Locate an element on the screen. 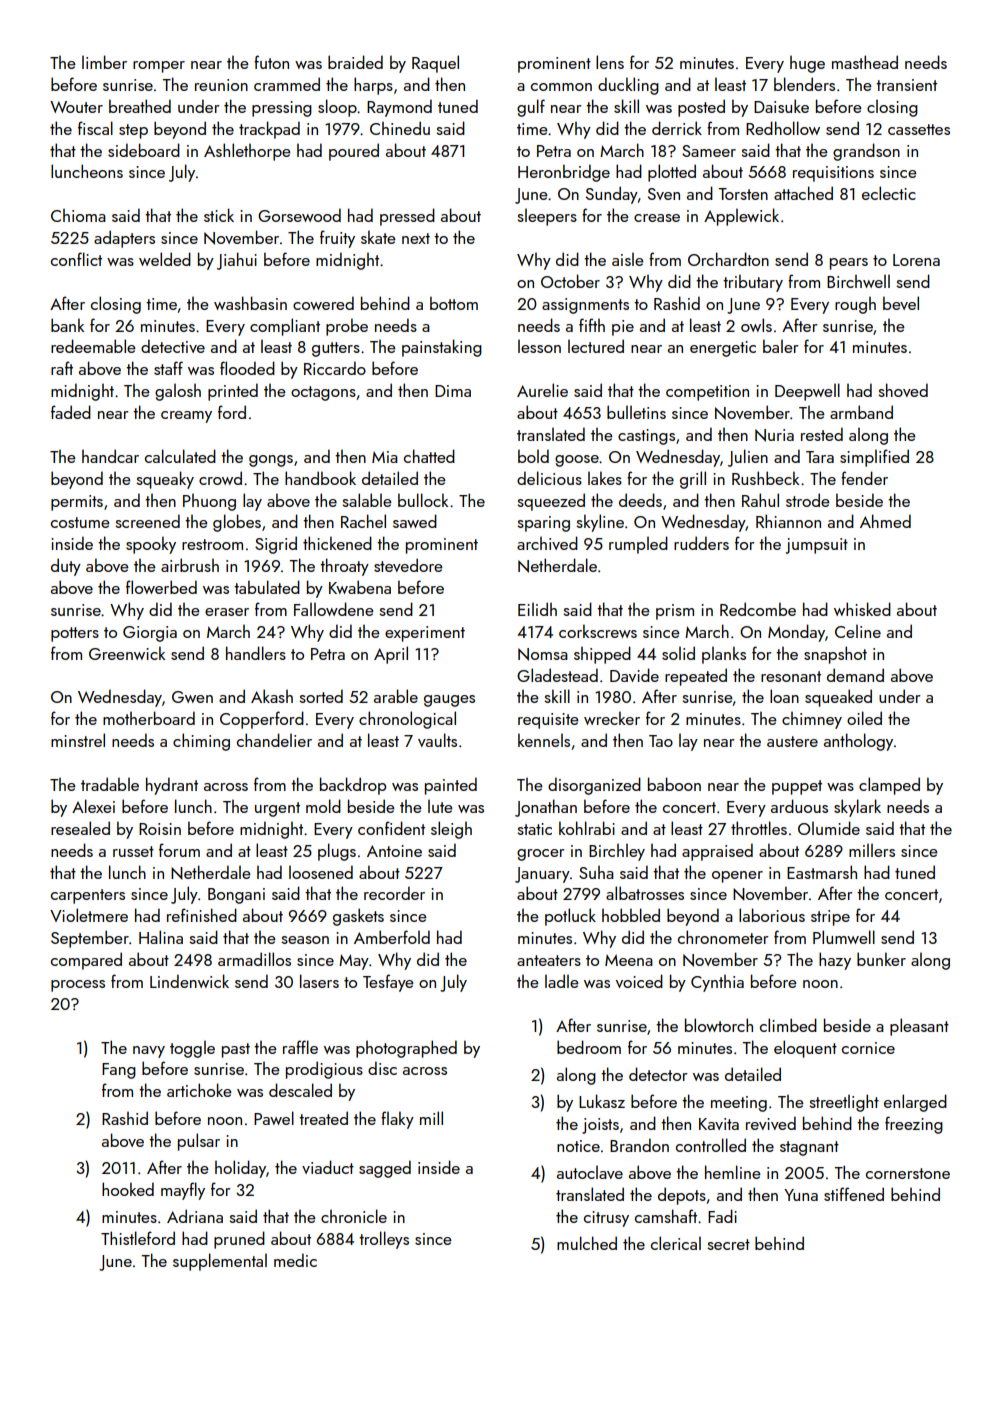 This screenshot has height=1425, width=1003. handbook is located at coordinates (320, 478).
